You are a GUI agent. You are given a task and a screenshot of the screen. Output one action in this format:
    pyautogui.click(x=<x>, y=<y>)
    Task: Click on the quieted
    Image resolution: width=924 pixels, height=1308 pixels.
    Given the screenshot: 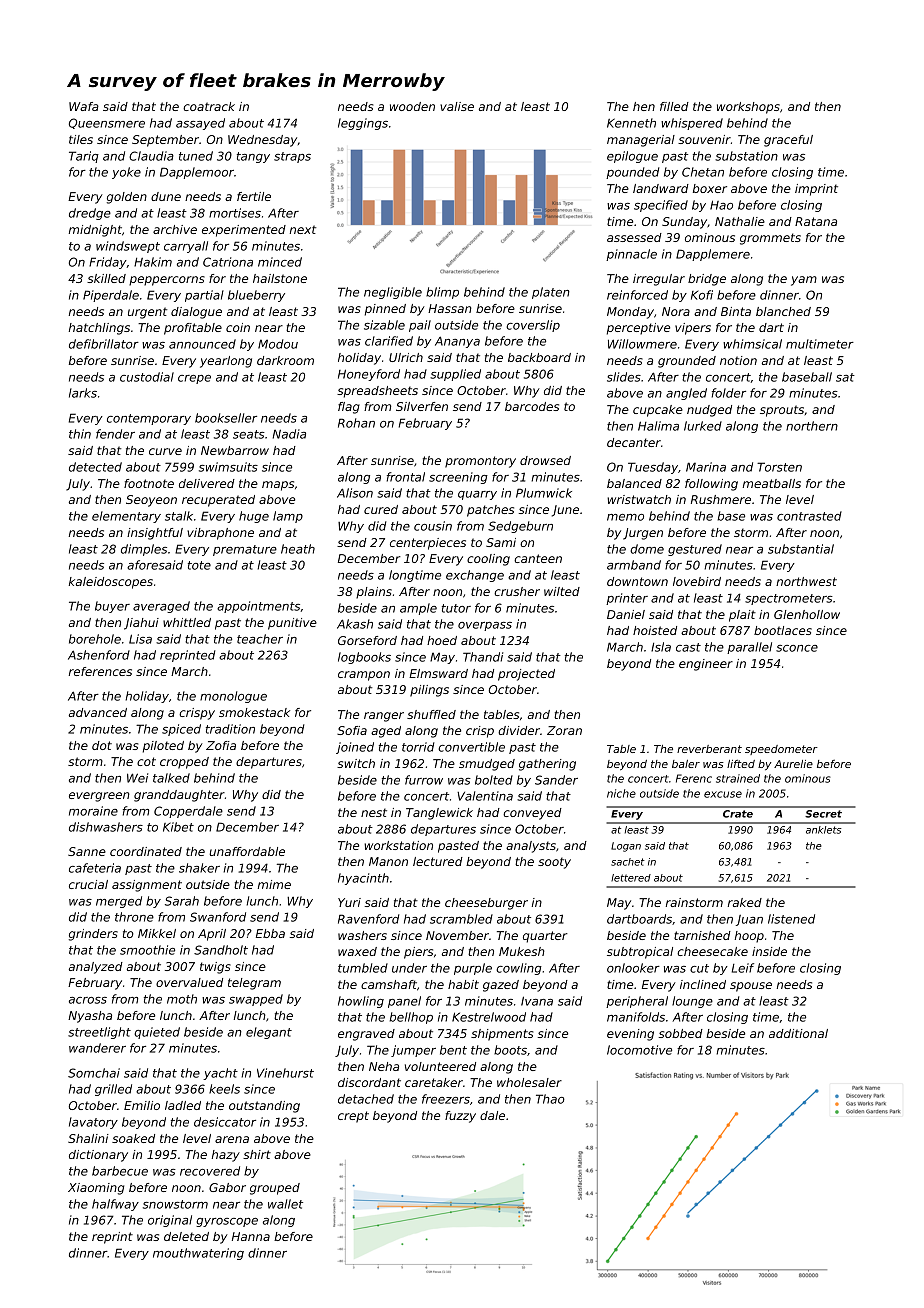 What is the action you would take?
    pyautogui.click(x=157, y=1033)
